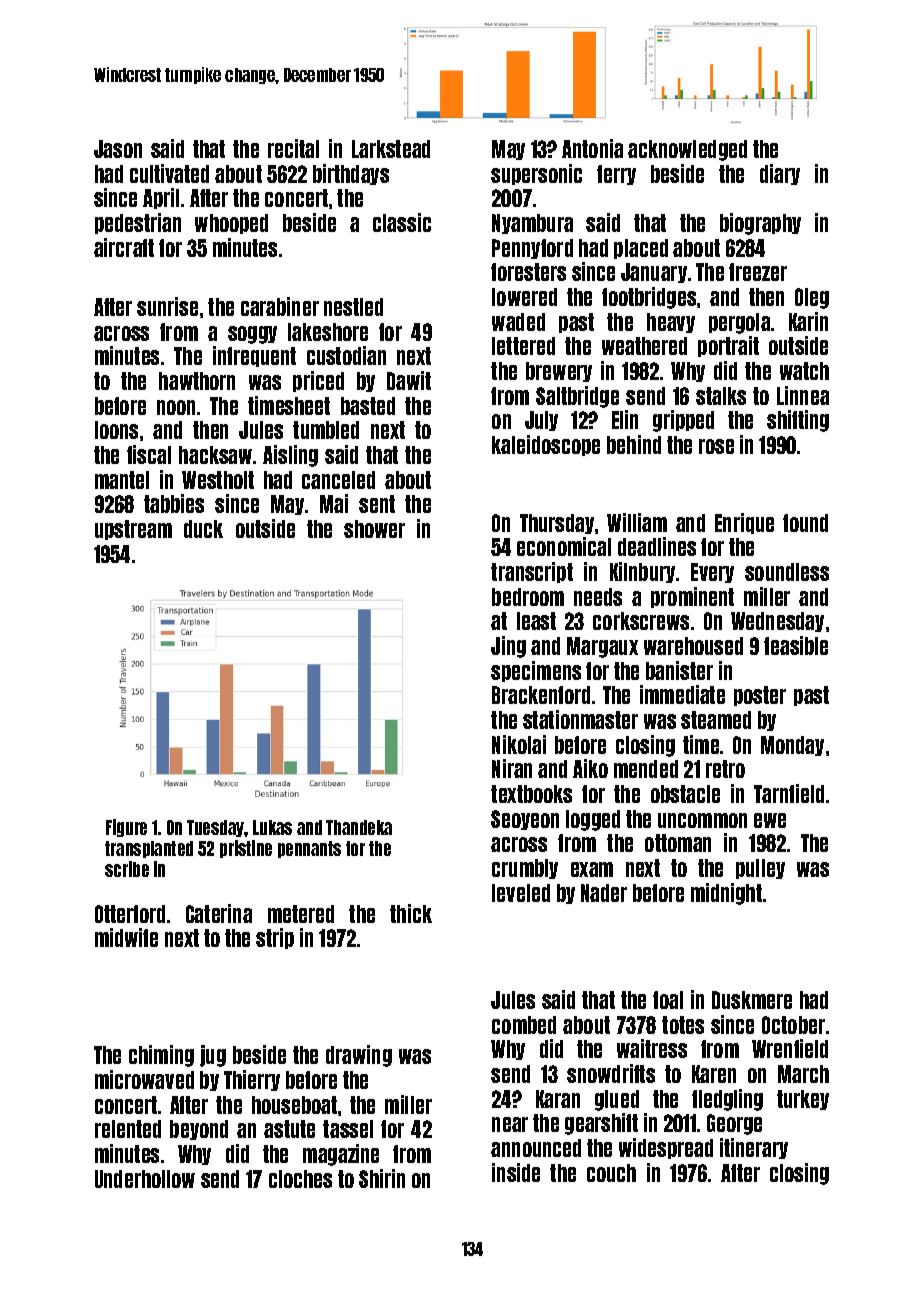 Image resolution: width=924 pixels, height=1311 pixels. I want to click on near, so click(510, 1124).
